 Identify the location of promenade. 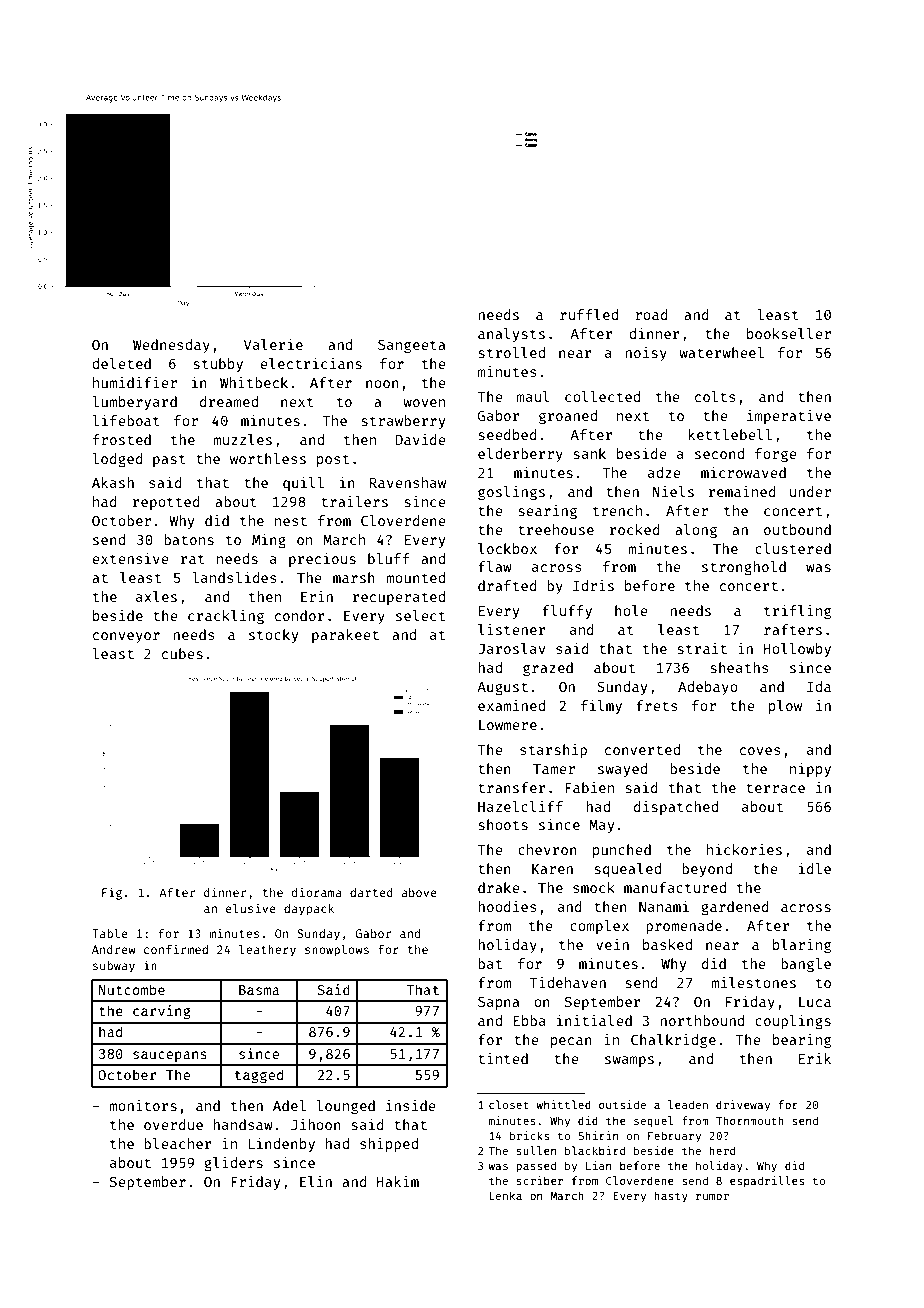
(684, 927).
